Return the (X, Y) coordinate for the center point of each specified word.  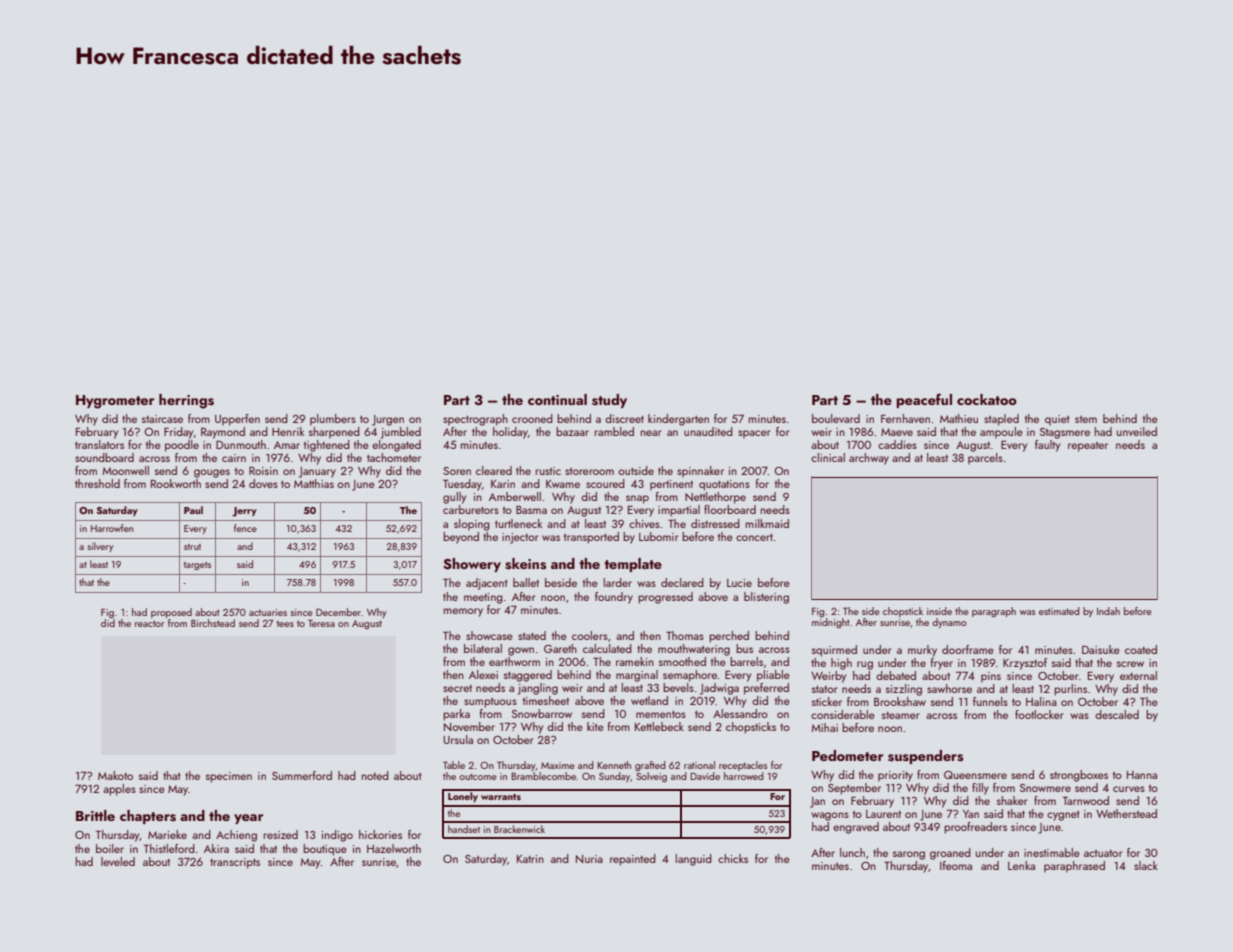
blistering (766, 598)
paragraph (994, 612)
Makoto (115, 775)
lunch (852, 852)
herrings (186, 401)
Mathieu (959, 418)
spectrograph (475, 420)
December (338, 612)
